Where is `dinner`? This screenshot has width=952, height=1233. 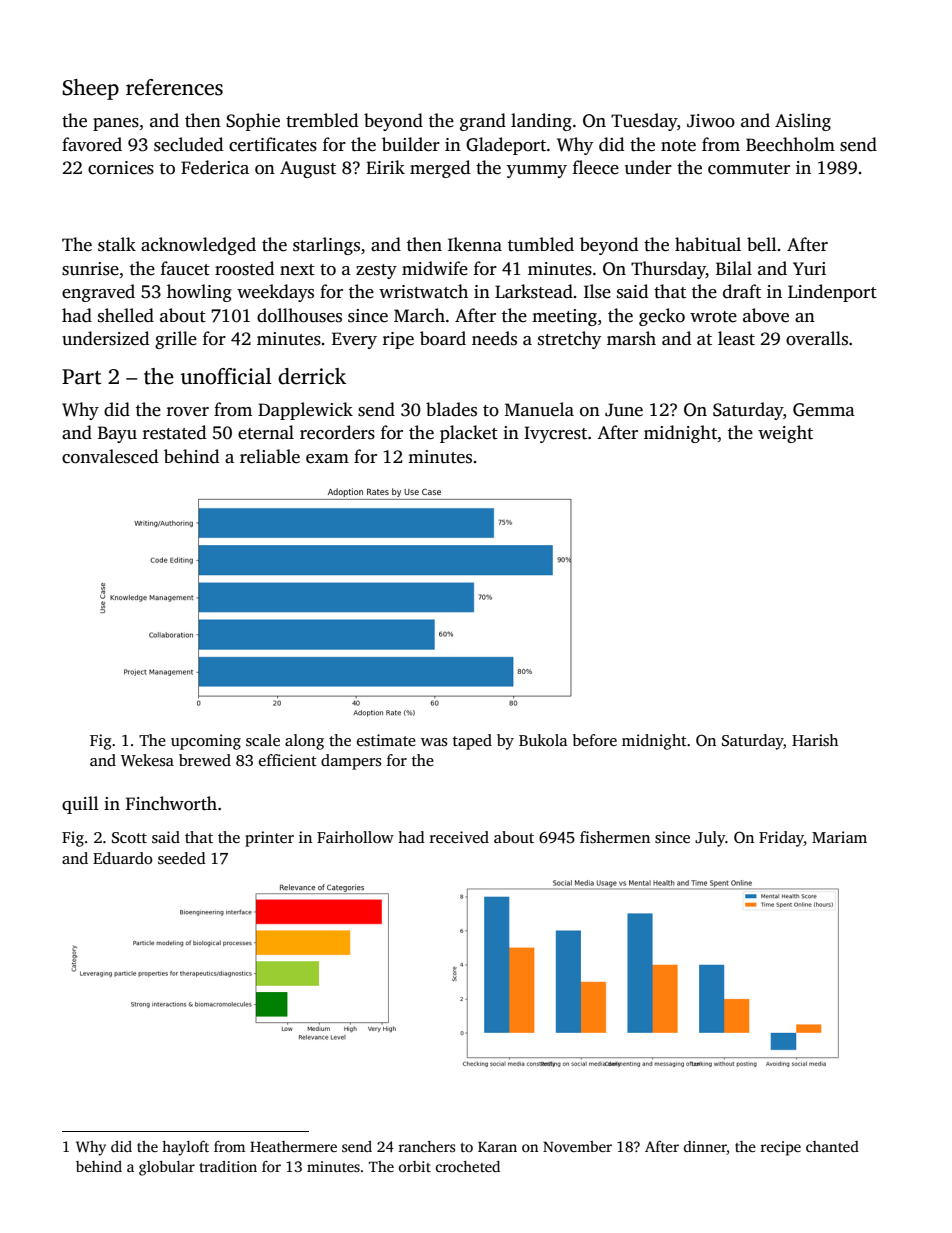 dinner is located at coordinates (705, 1148).
